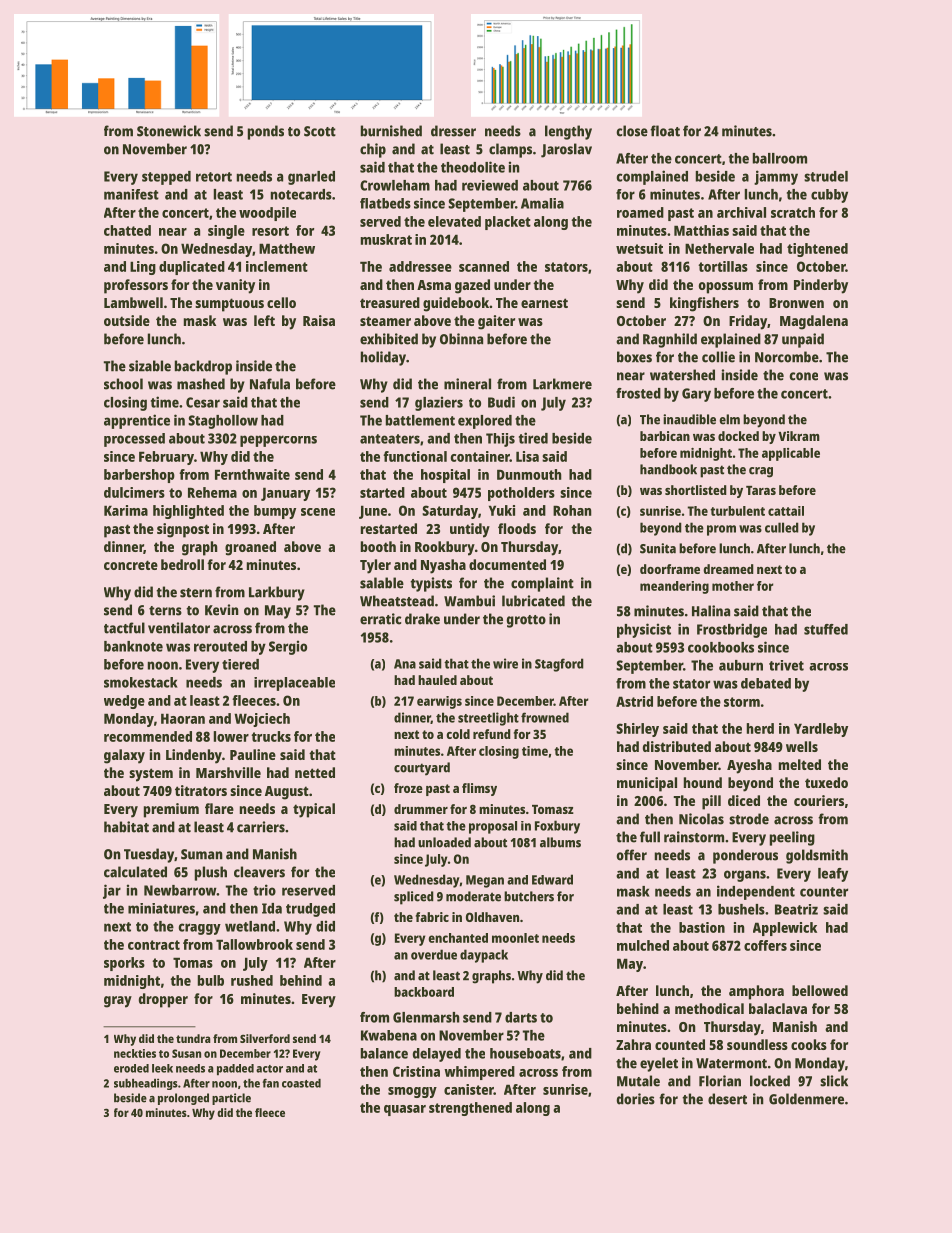 Image resolution: width=952 pixels, height=1233 pixels. What do you see at coordinates (250, 548) in the document?
I see `groaned` at bounding box center [250, 548].
